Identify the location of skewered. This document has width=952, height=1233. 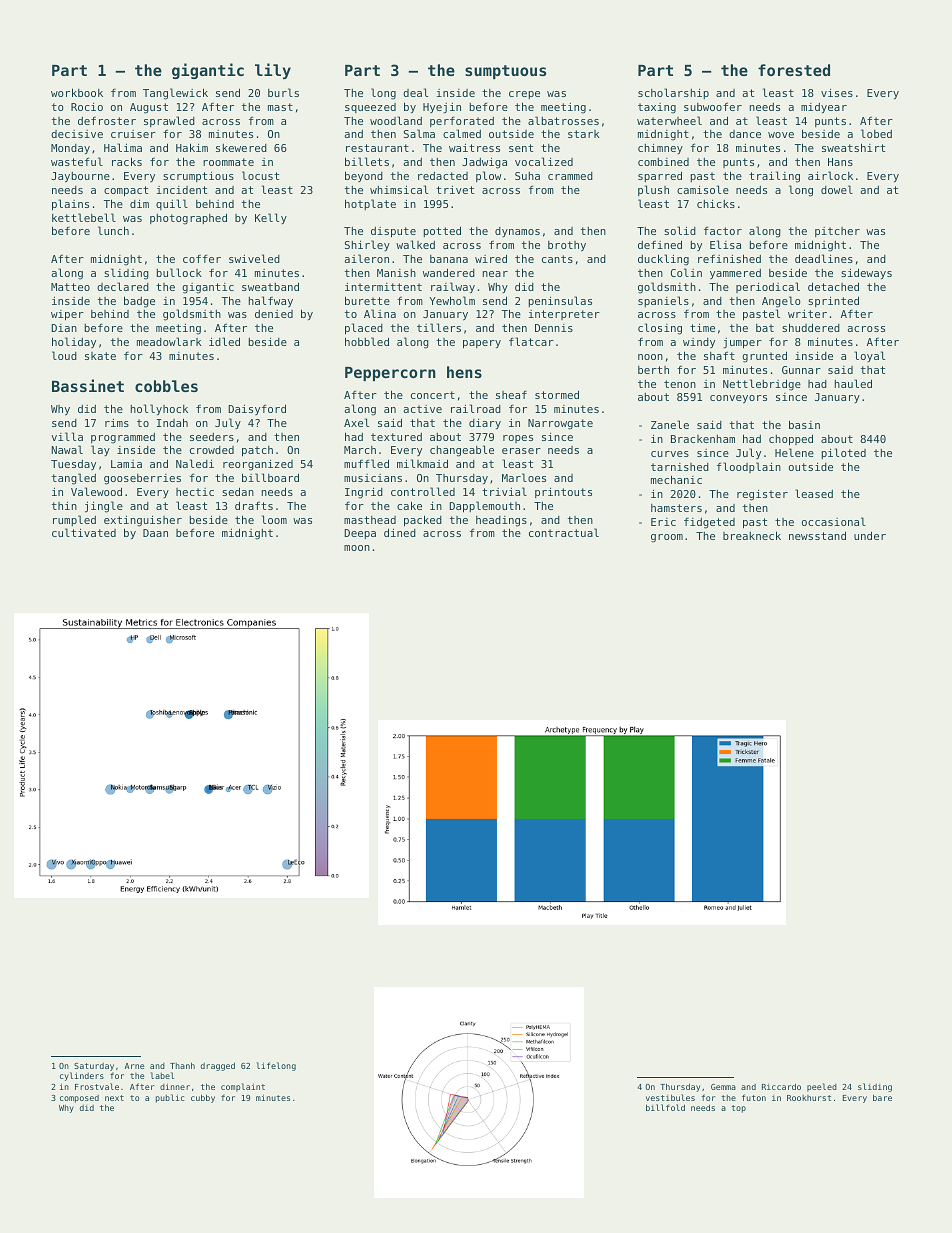
(241, 148).
